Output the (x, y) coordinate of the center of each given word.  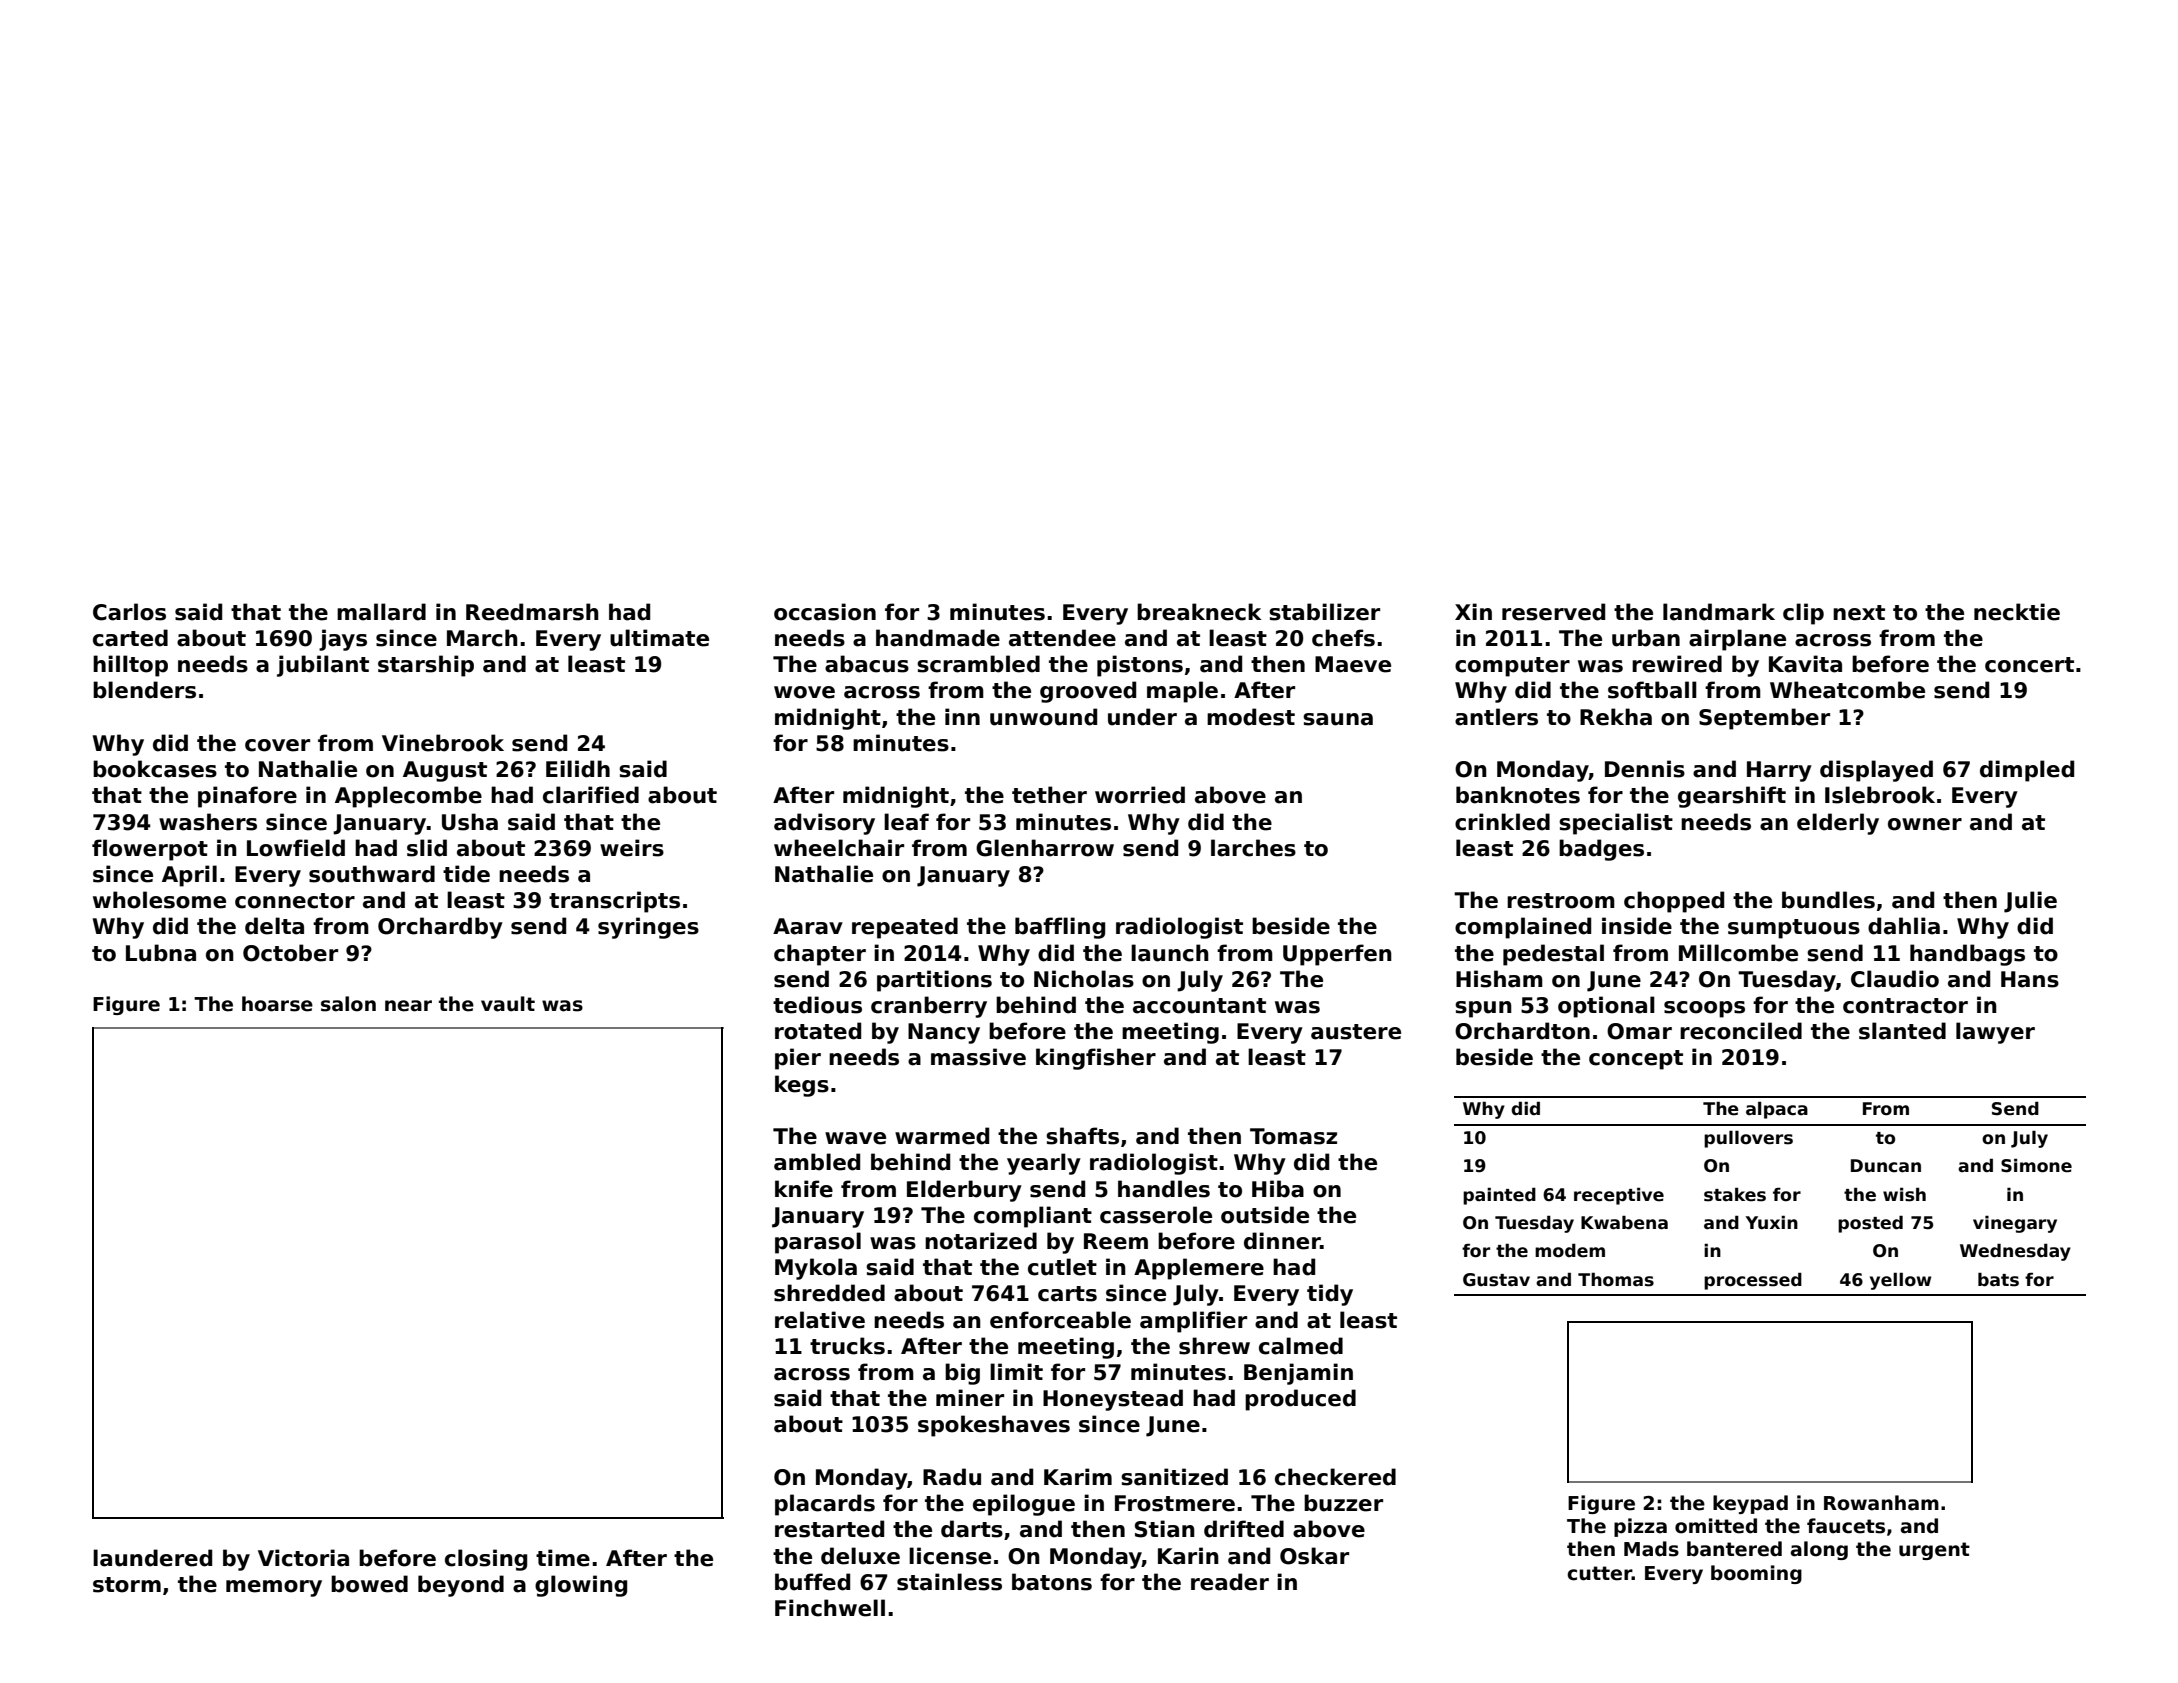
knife (804, 1189)
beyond (461, 1586)
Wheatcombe (1847, 690)
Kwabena (1624, 1223)
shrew (1214, 1346)
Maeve (1353, 664)
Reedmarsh (532, 612)
